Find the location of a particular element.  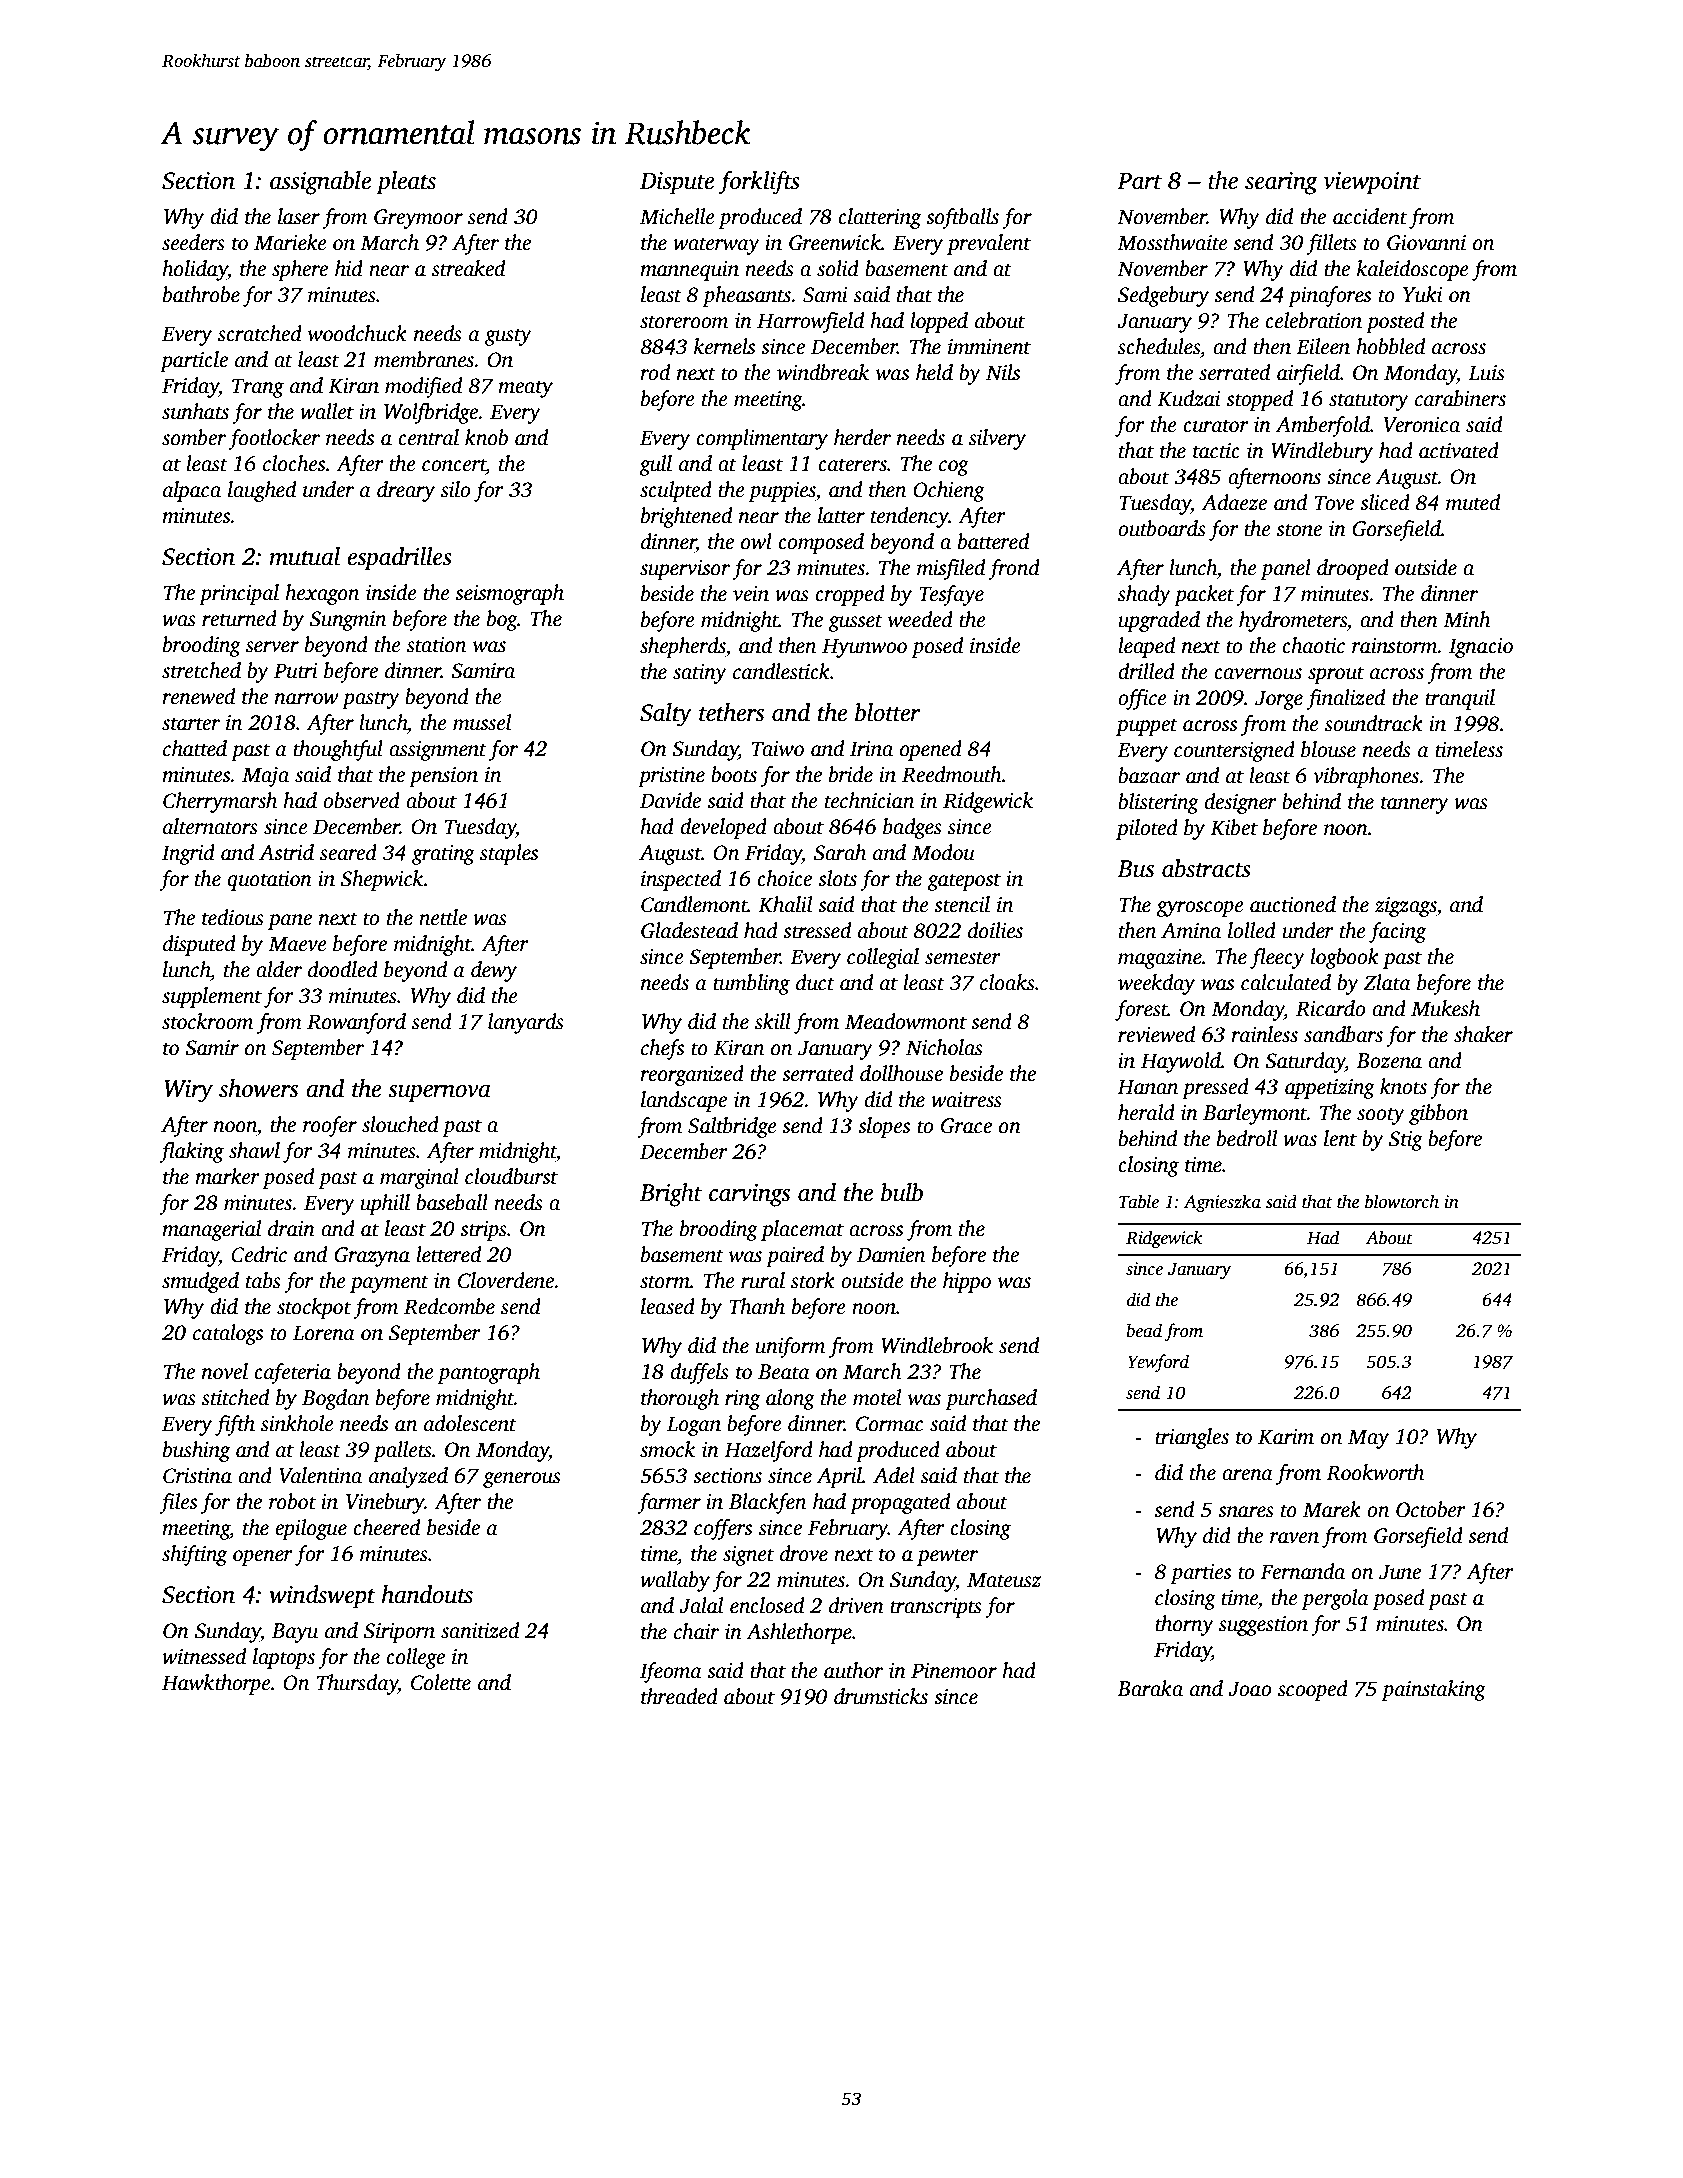

baseball is located at coordinates (452, 1202).
